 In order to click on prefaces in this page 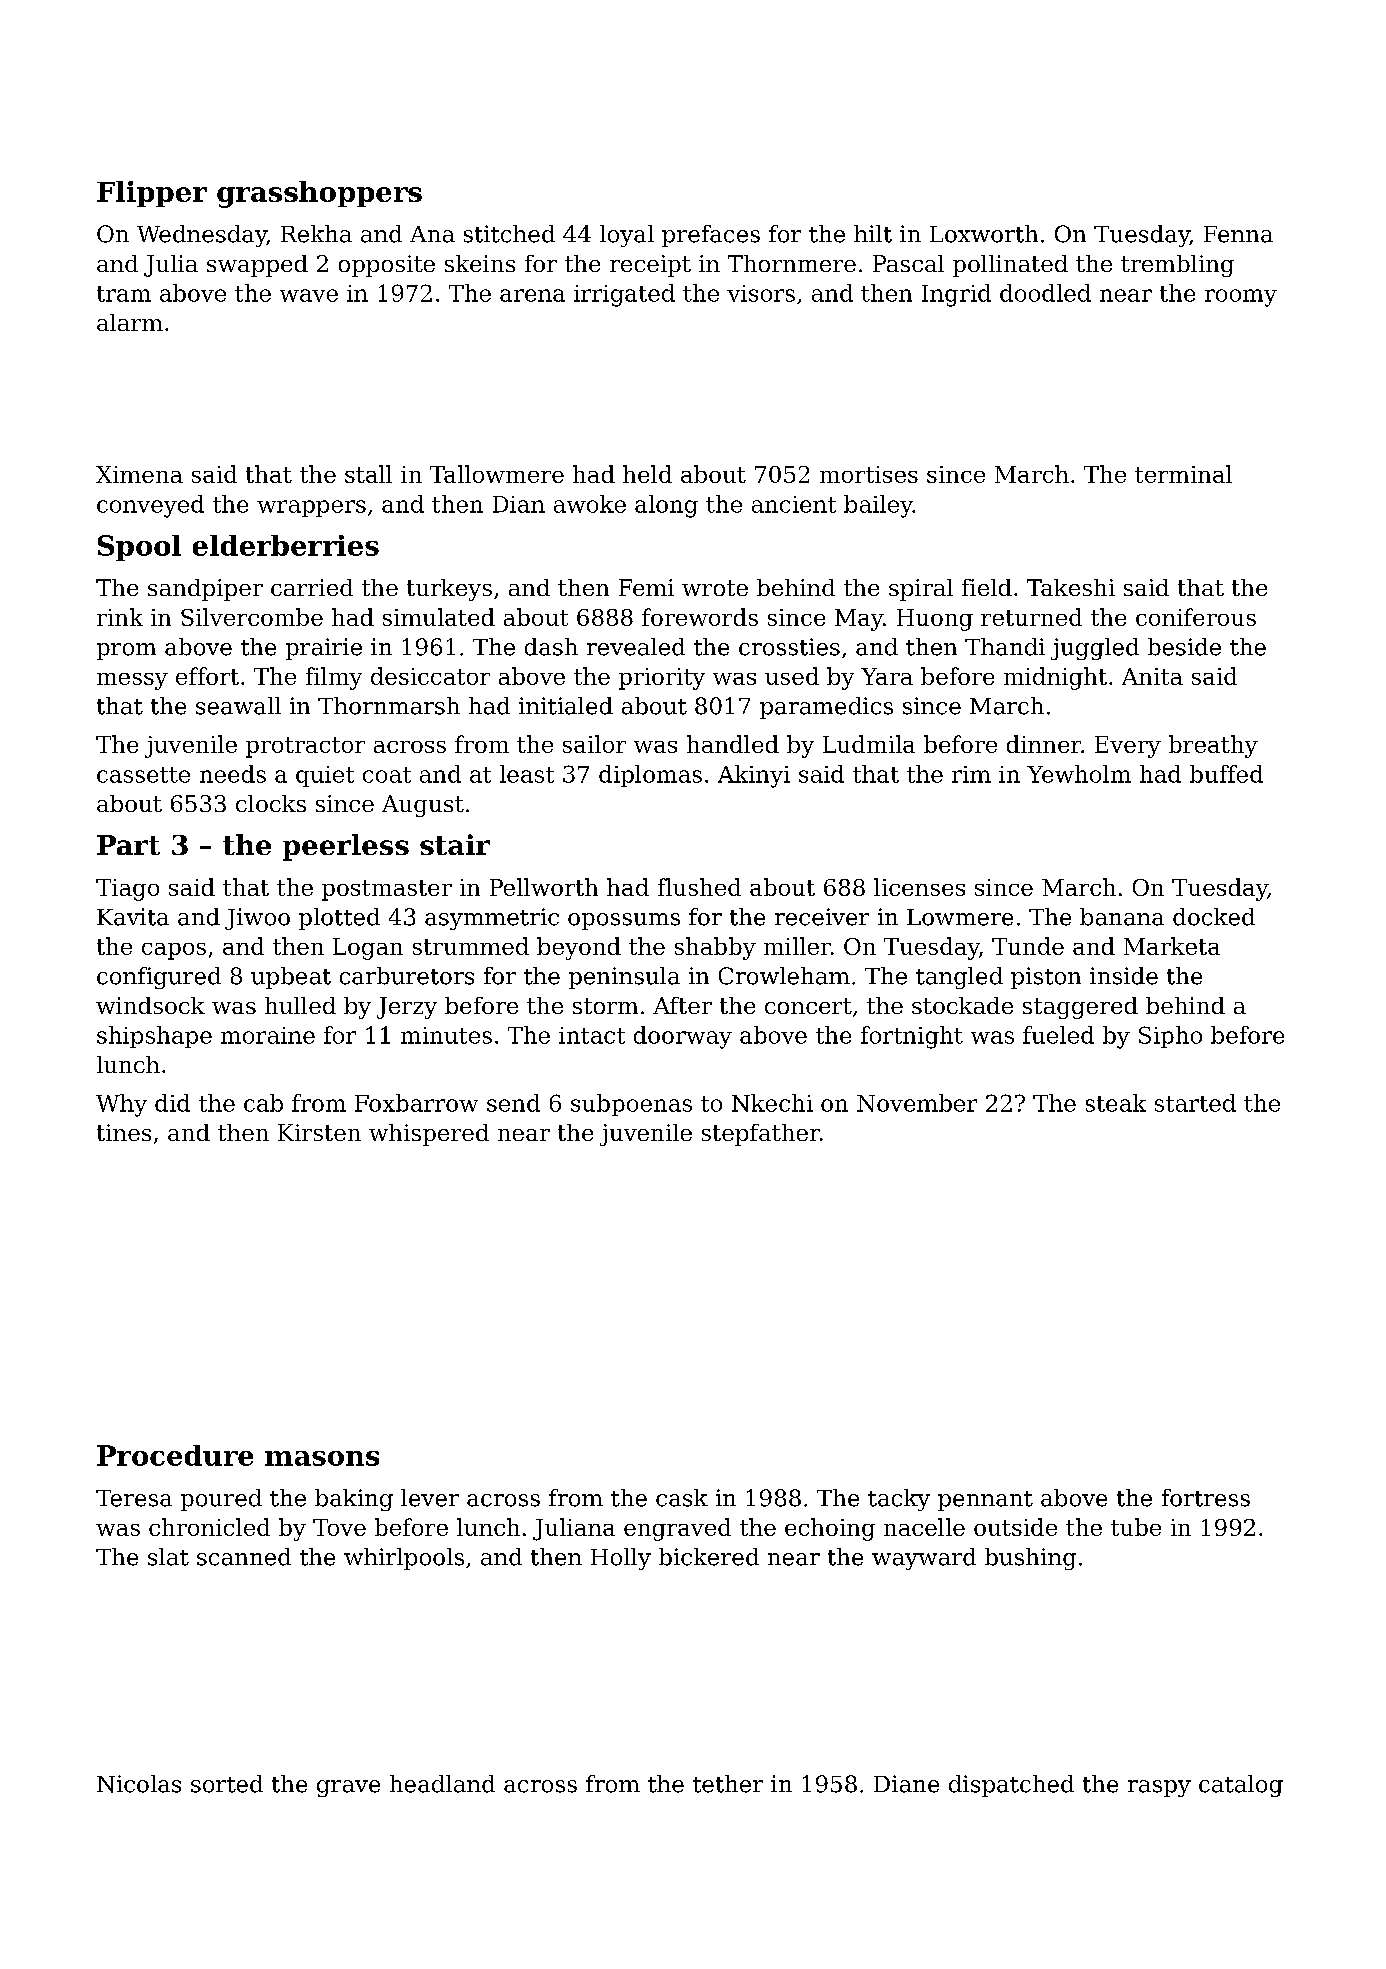, I will do `click(711, 236)`.
